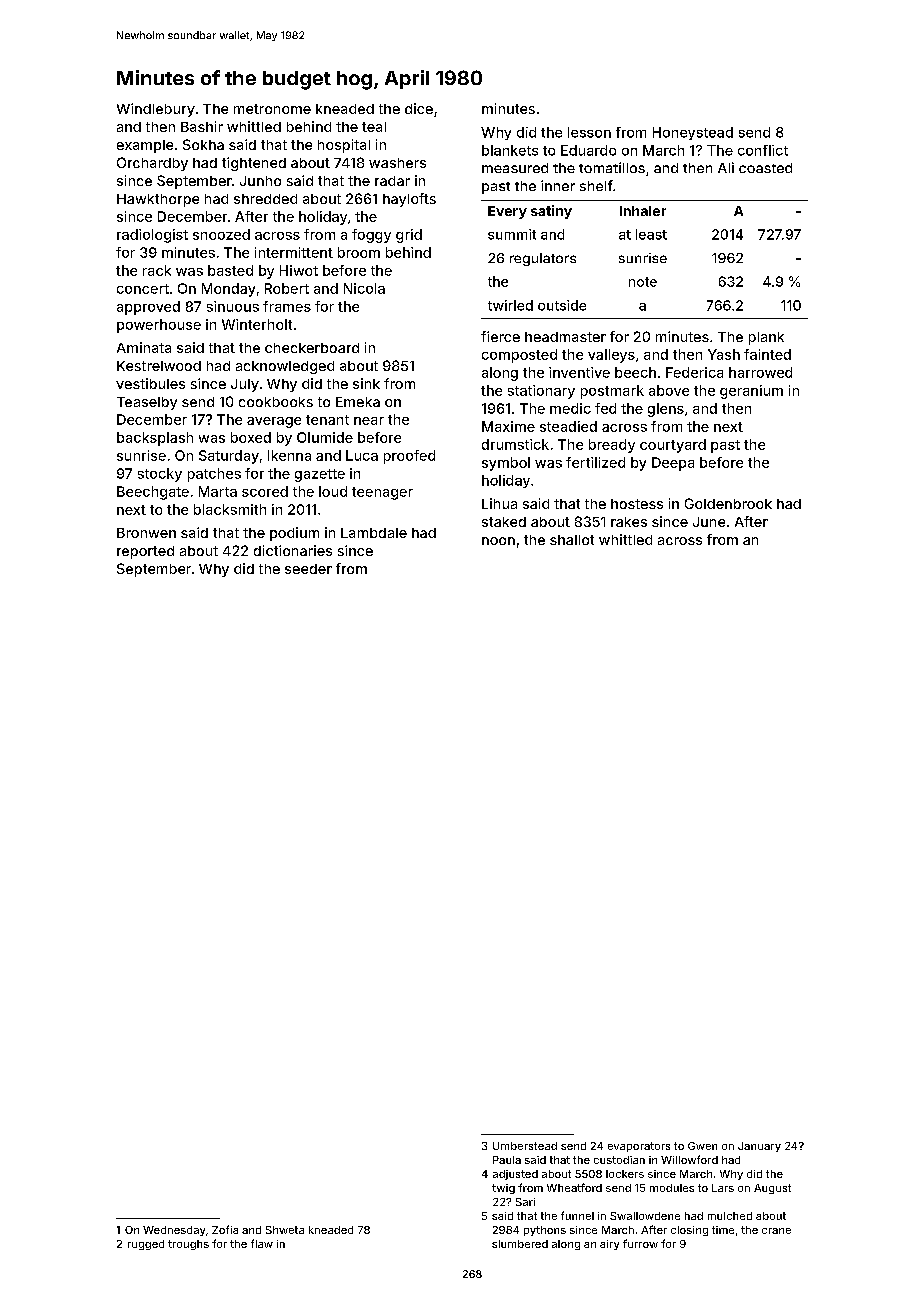 This document has width=924, height=1308. I want to click on shallot, so click(572, 540).
